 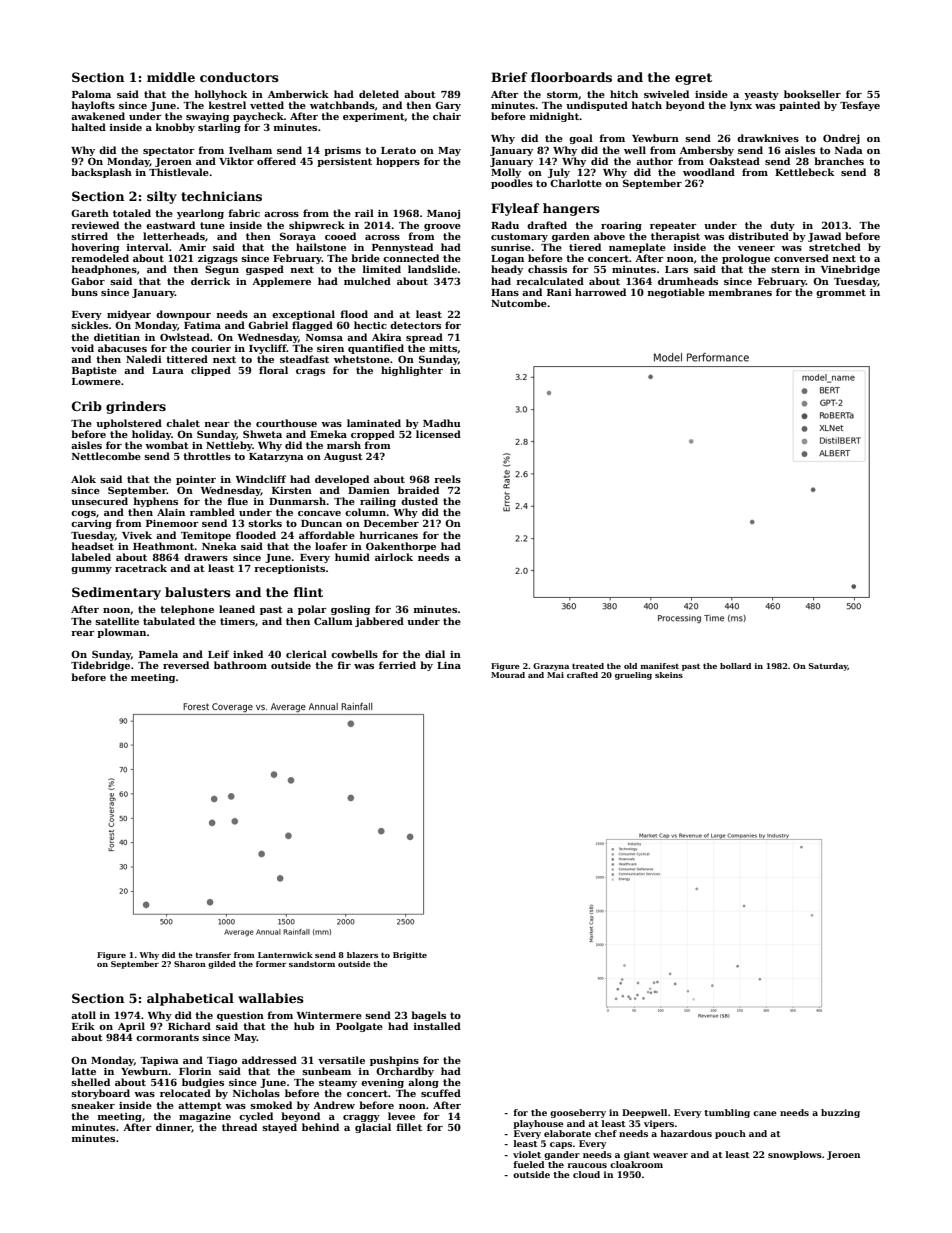 What do you see at coordinates (106, 456) in the screenshot?
I see `Nettlecombe` at bounding box center [106, 456].
